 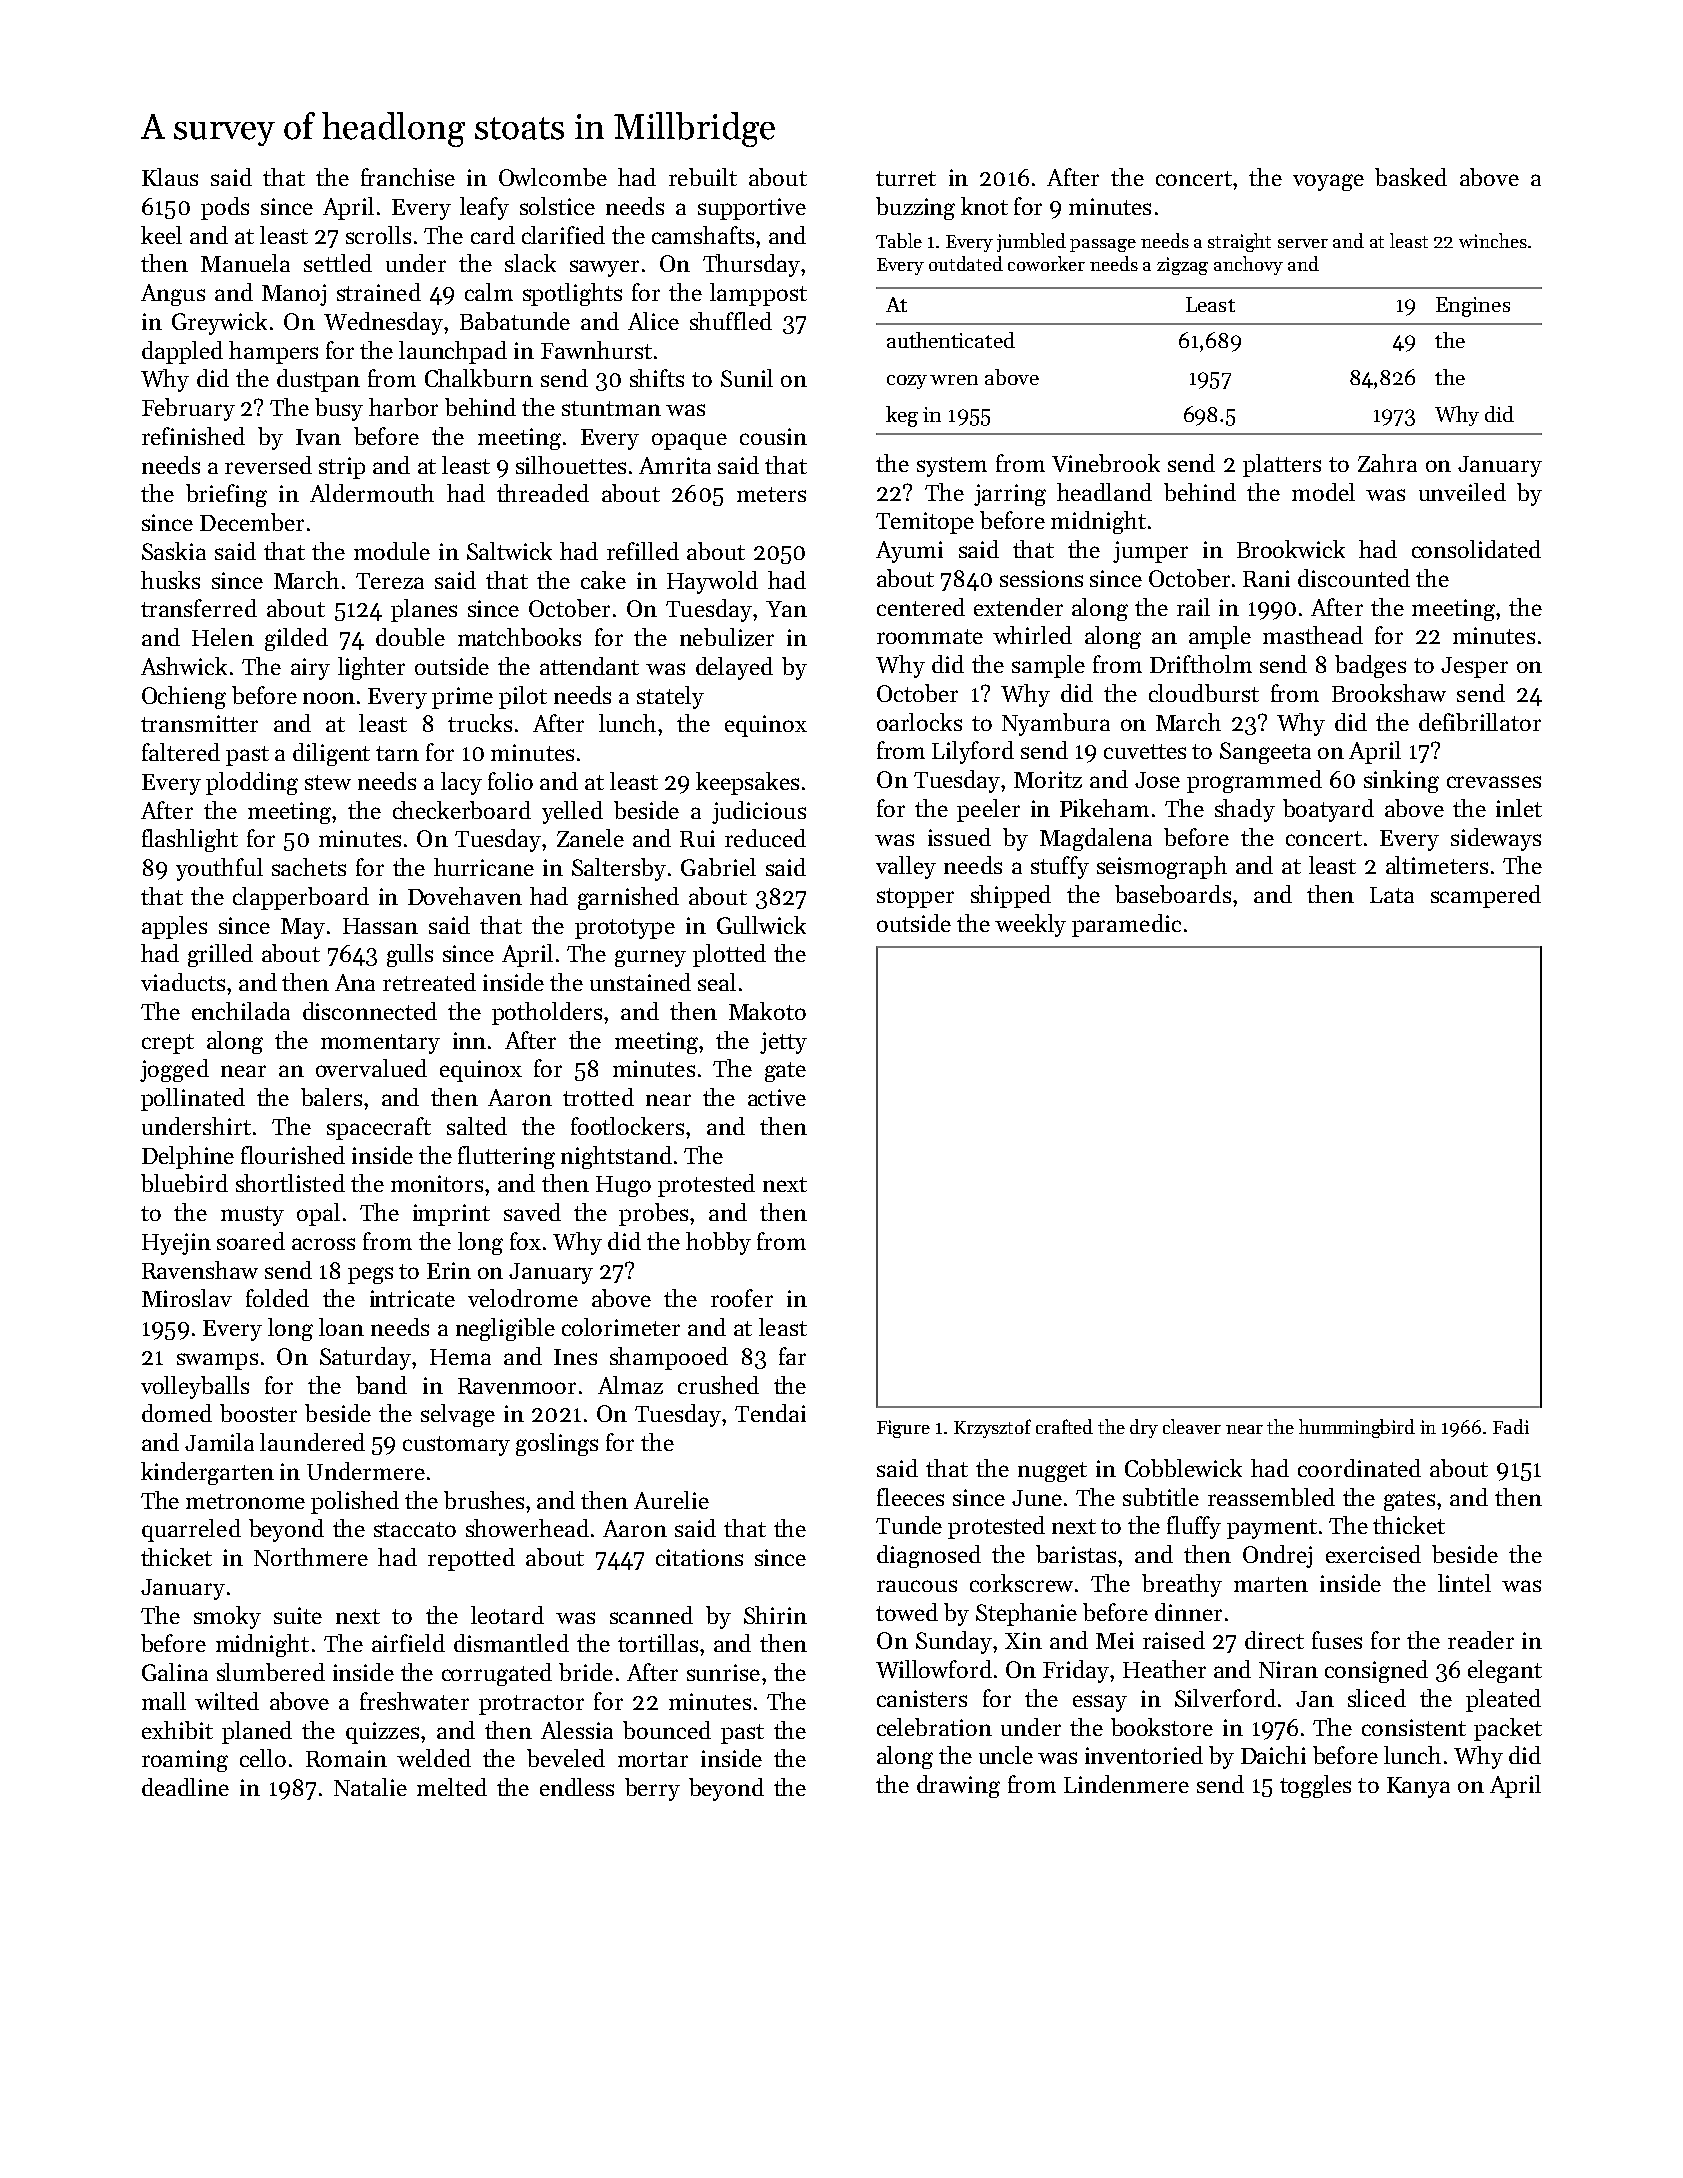 I want to click on unveiled, so click(x=1462, y=492).
